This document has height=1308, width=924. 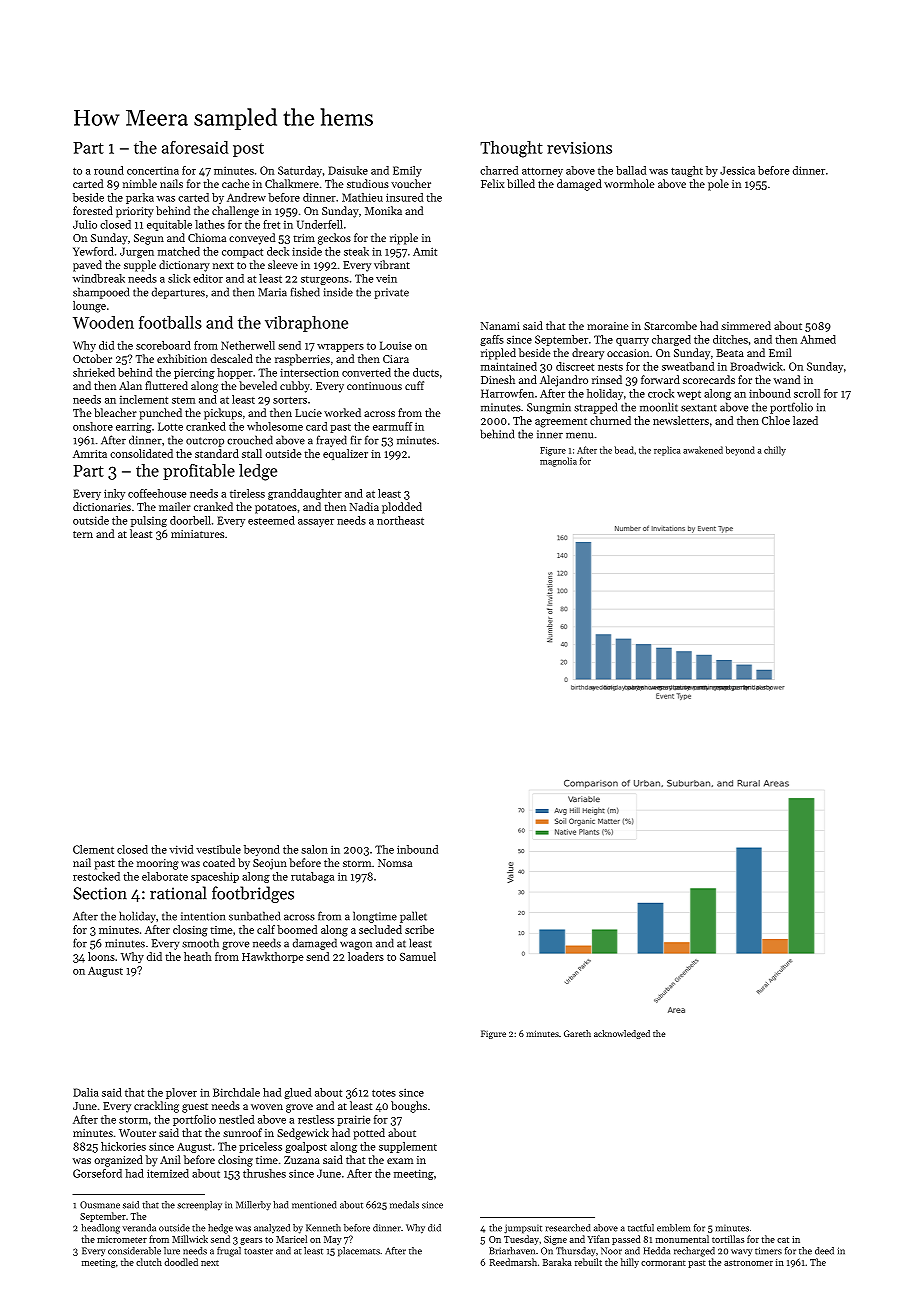 What do you see at coordinates (418, 956) in the document?
I see `Samuel` at bounding box center [418, 956].
